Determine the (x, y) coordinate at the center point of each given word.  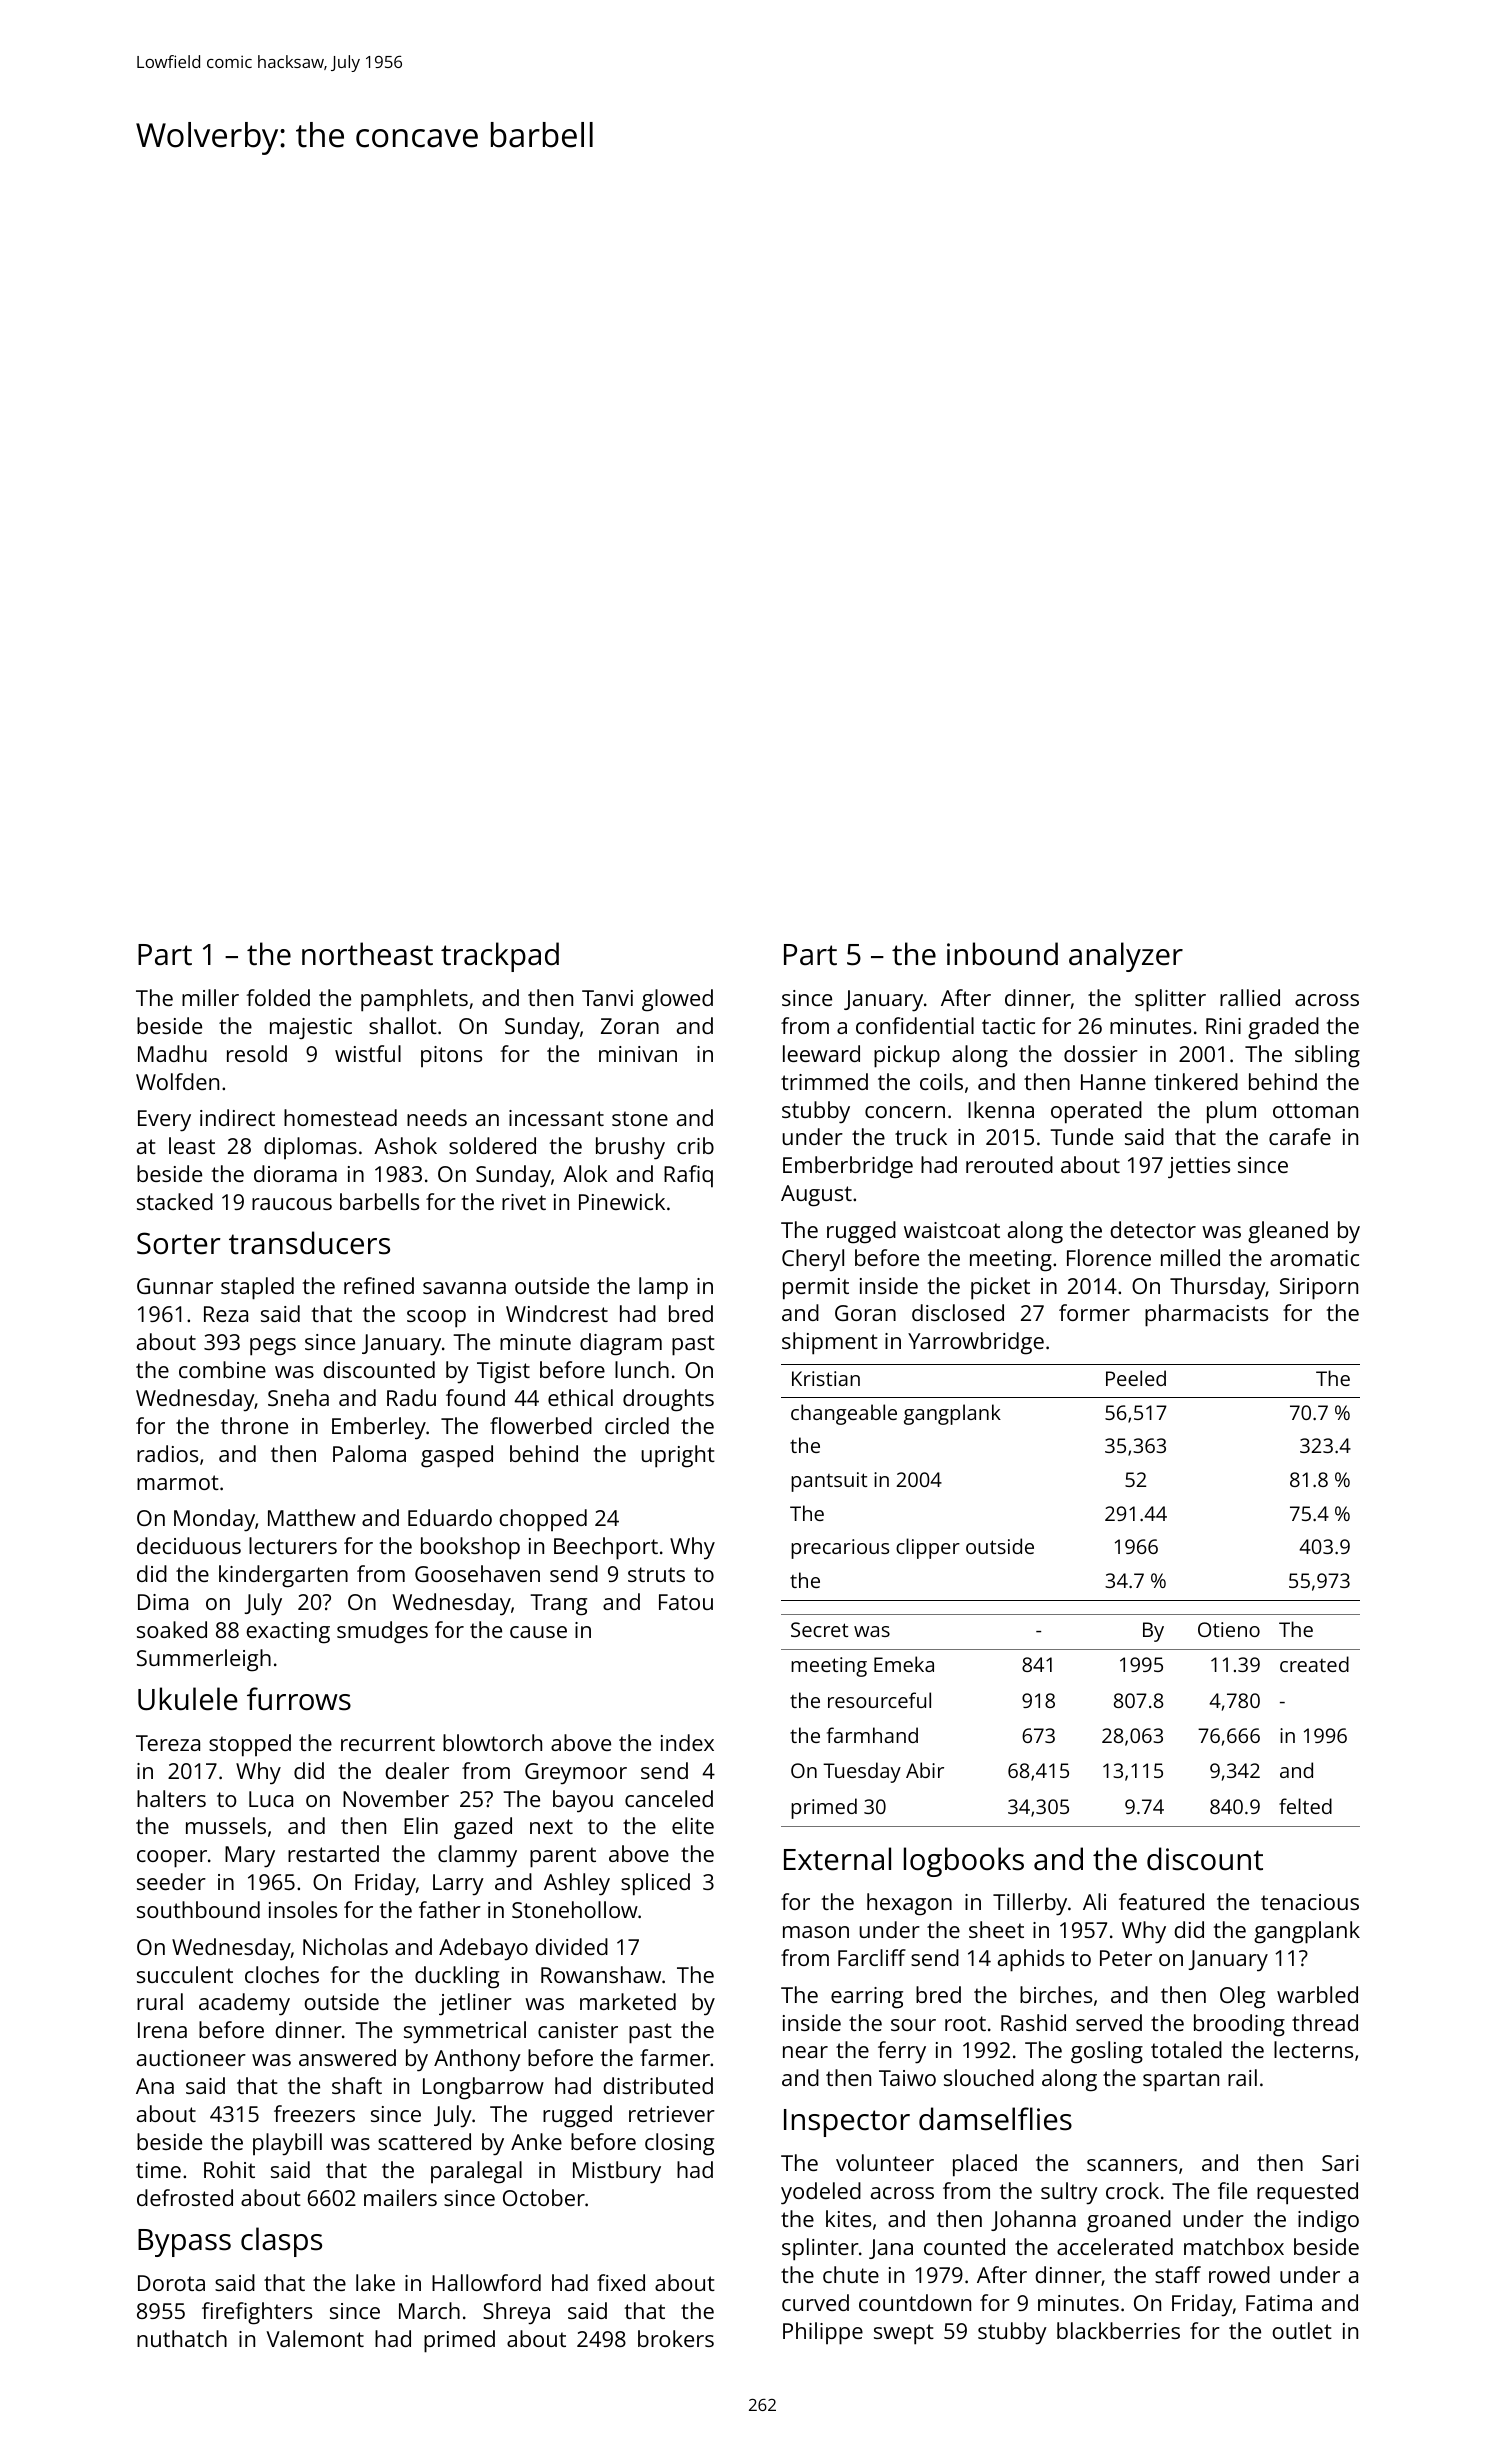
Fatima (1279, 2303)
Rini (1223, 1026)
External (837, 1859)
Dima (163, 1602)
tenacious (1310, 1902)
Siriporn (1319, 1289)
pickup (907, 1056)
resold (257, 1053)
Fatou (686, 1602)
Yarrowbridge (976, 1343)
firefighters (257, 2313)
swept (904, 2334)
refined (379, 1285)
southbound (198, 1909)
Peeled (1136, 1378)
